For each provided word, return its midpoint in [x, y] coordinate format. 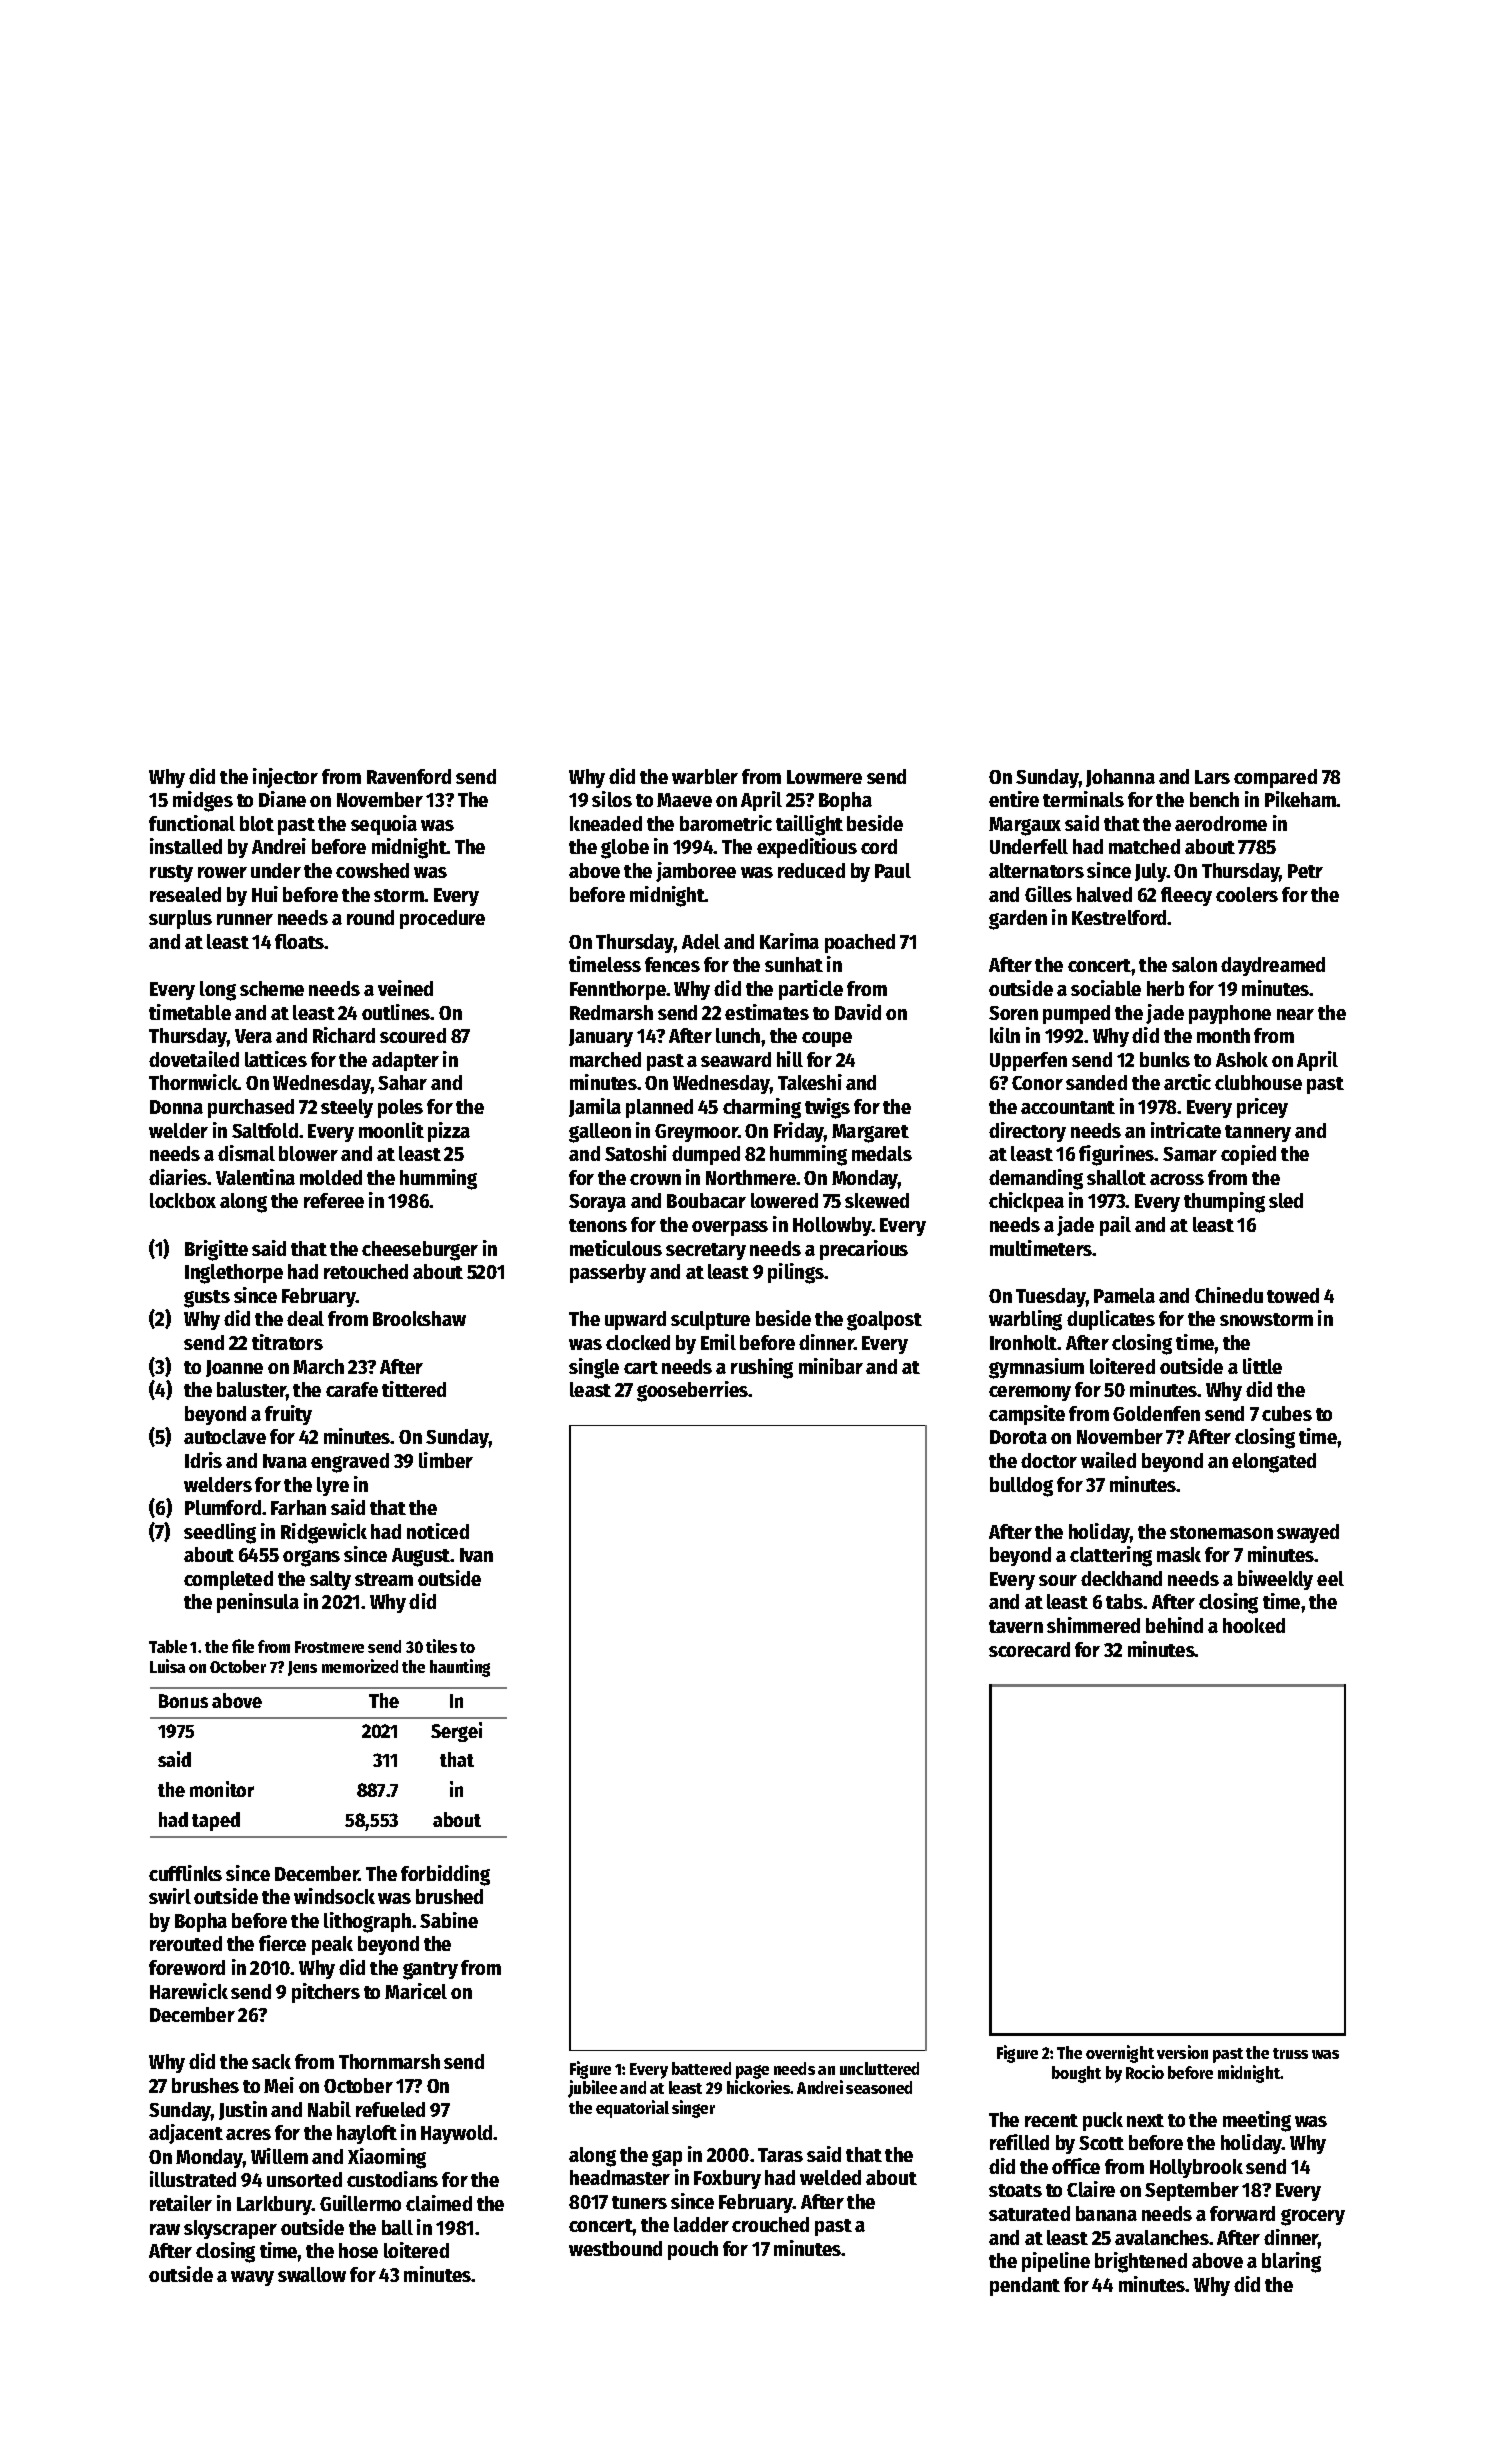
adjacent [186, 2134]
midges [203, 801]
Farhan [298, 1507]
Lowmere [824, 777]
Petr [1305, 871]
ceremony [1030, 1393]
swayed [1308, 1533]
